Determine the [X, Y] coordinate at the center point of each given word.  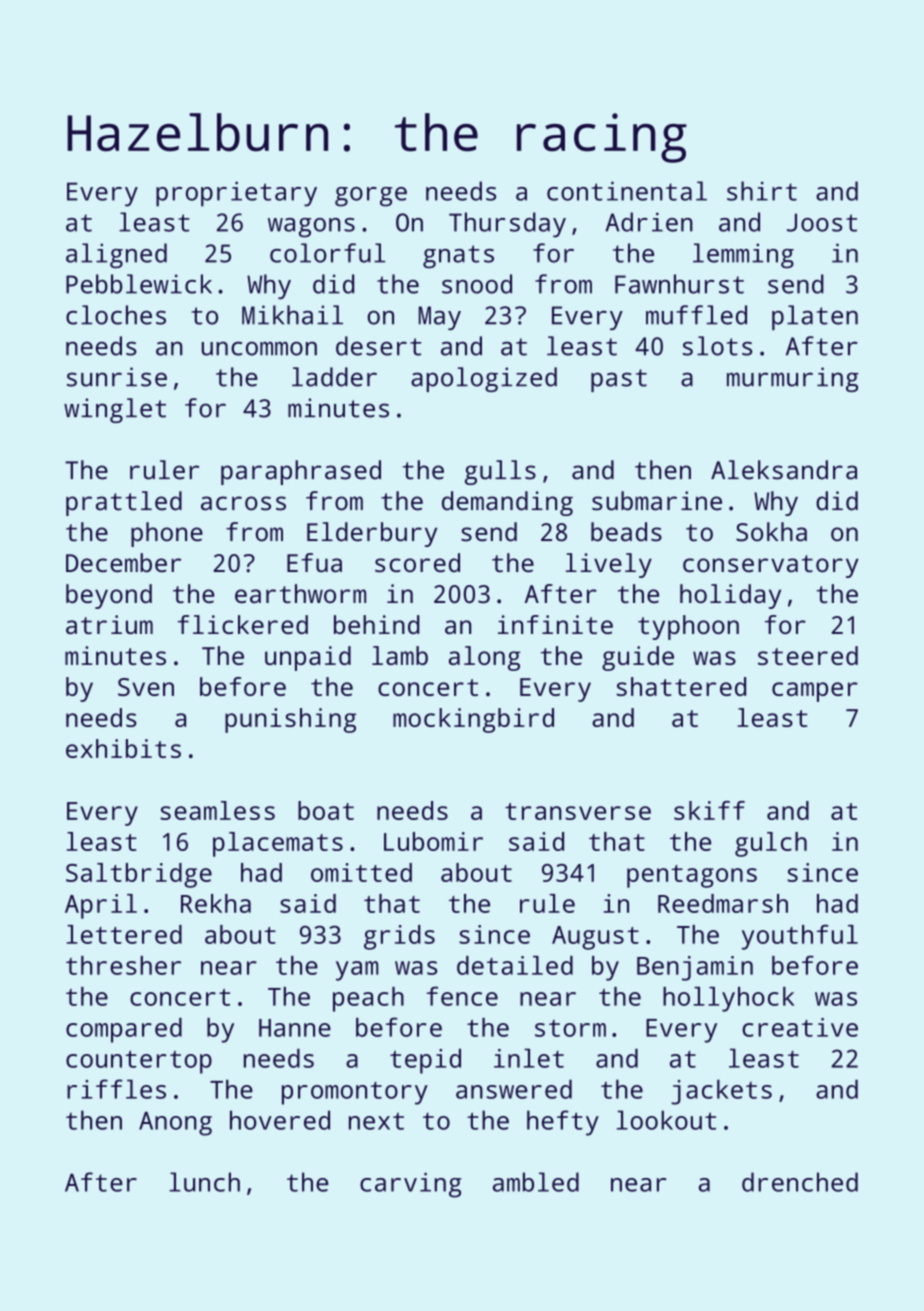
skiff [709, 810]
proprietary [236, 194]
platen [815, 317]
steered [808, 655]
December [123, 563]
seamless [217, 810]
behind [377, 624]
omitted [361, 872]
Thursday [507, 225]
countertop [139, 1062]
